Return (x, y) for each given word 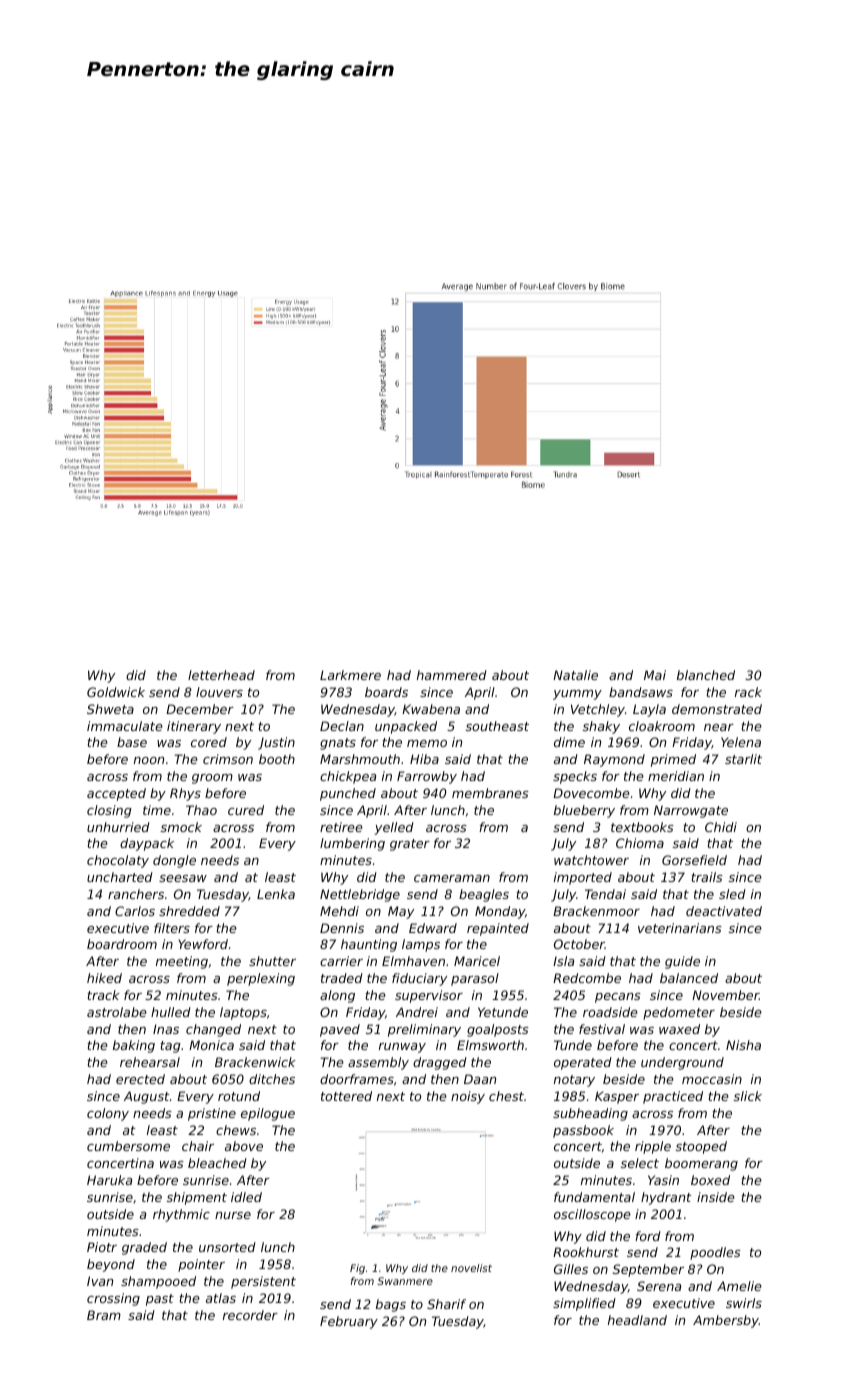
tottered (346, 1096)
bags (391, 1305)
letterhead (221, 675)
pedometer (679, 1013)
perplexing (261, 979)
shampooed (158, 1282)
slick (748, 1096)
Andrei (417, 1012)
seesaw (183, 878)
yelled (394, 828)
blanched (706, 675)
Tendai (605, 894)
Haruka (109, 1180)
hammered (452, 675)
